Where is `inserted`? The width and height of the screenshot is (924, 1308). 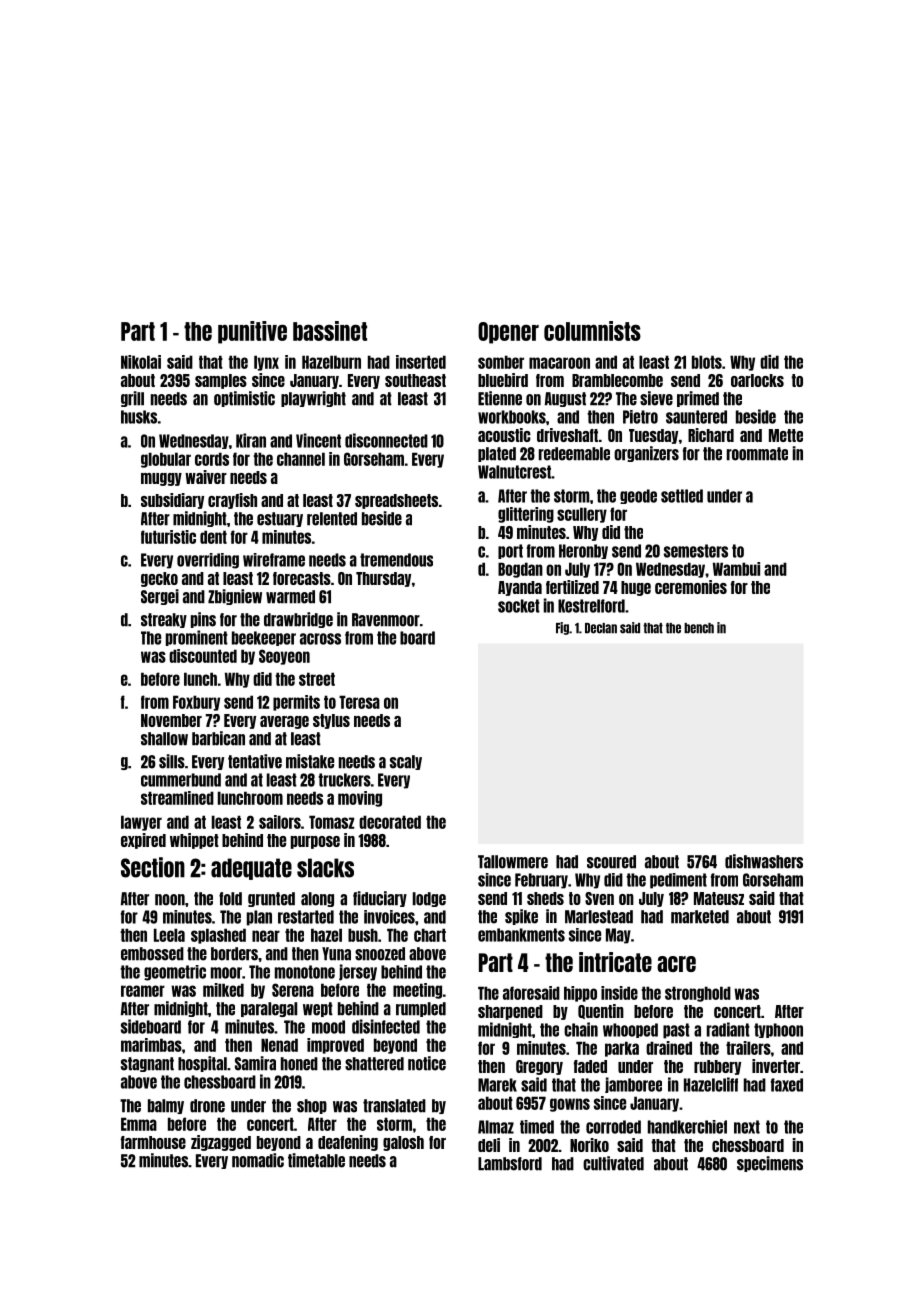 inserted is located at coordinates (421, 362).
